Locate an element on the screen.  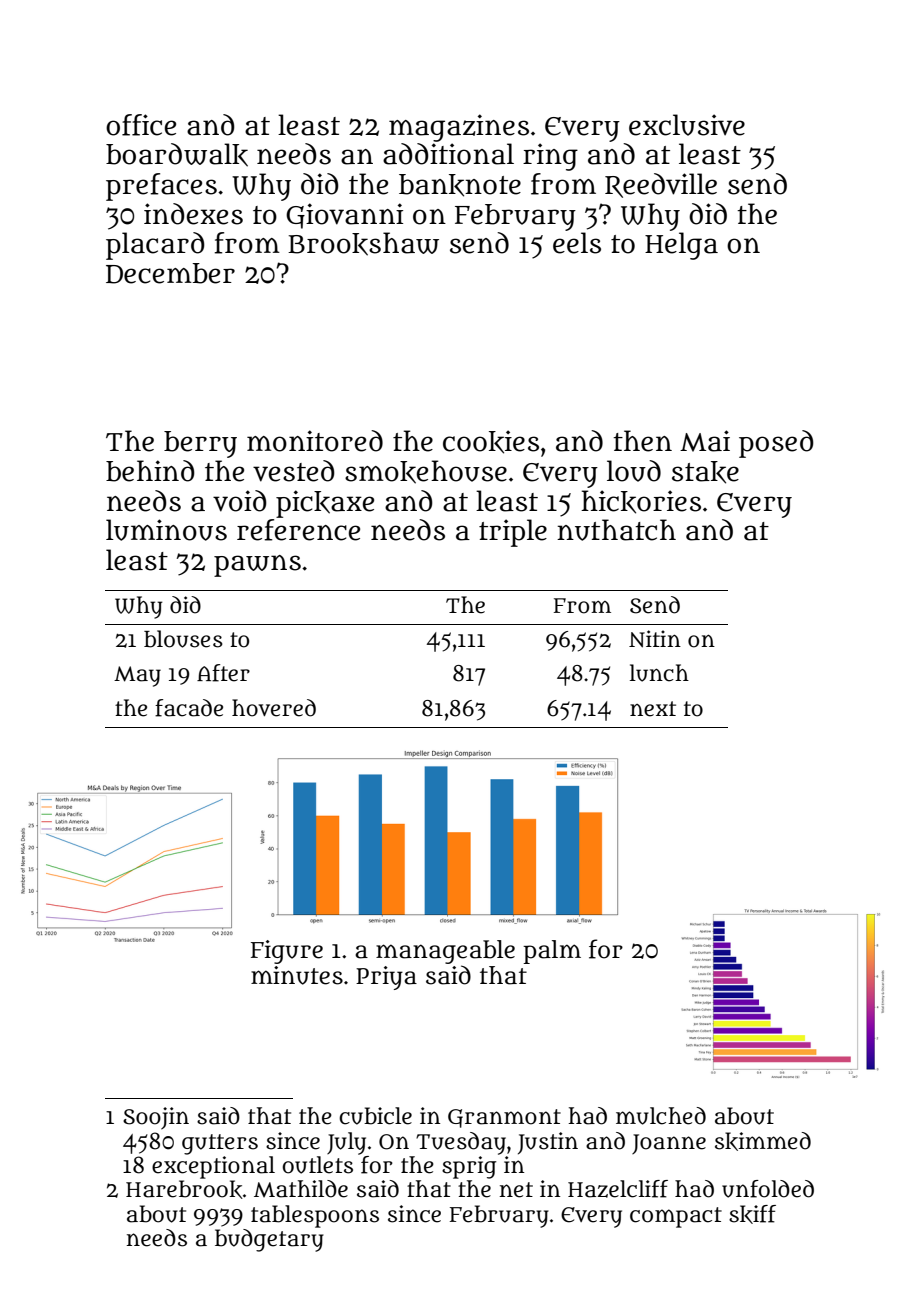
luminous is located at coordinates (166, 530).
